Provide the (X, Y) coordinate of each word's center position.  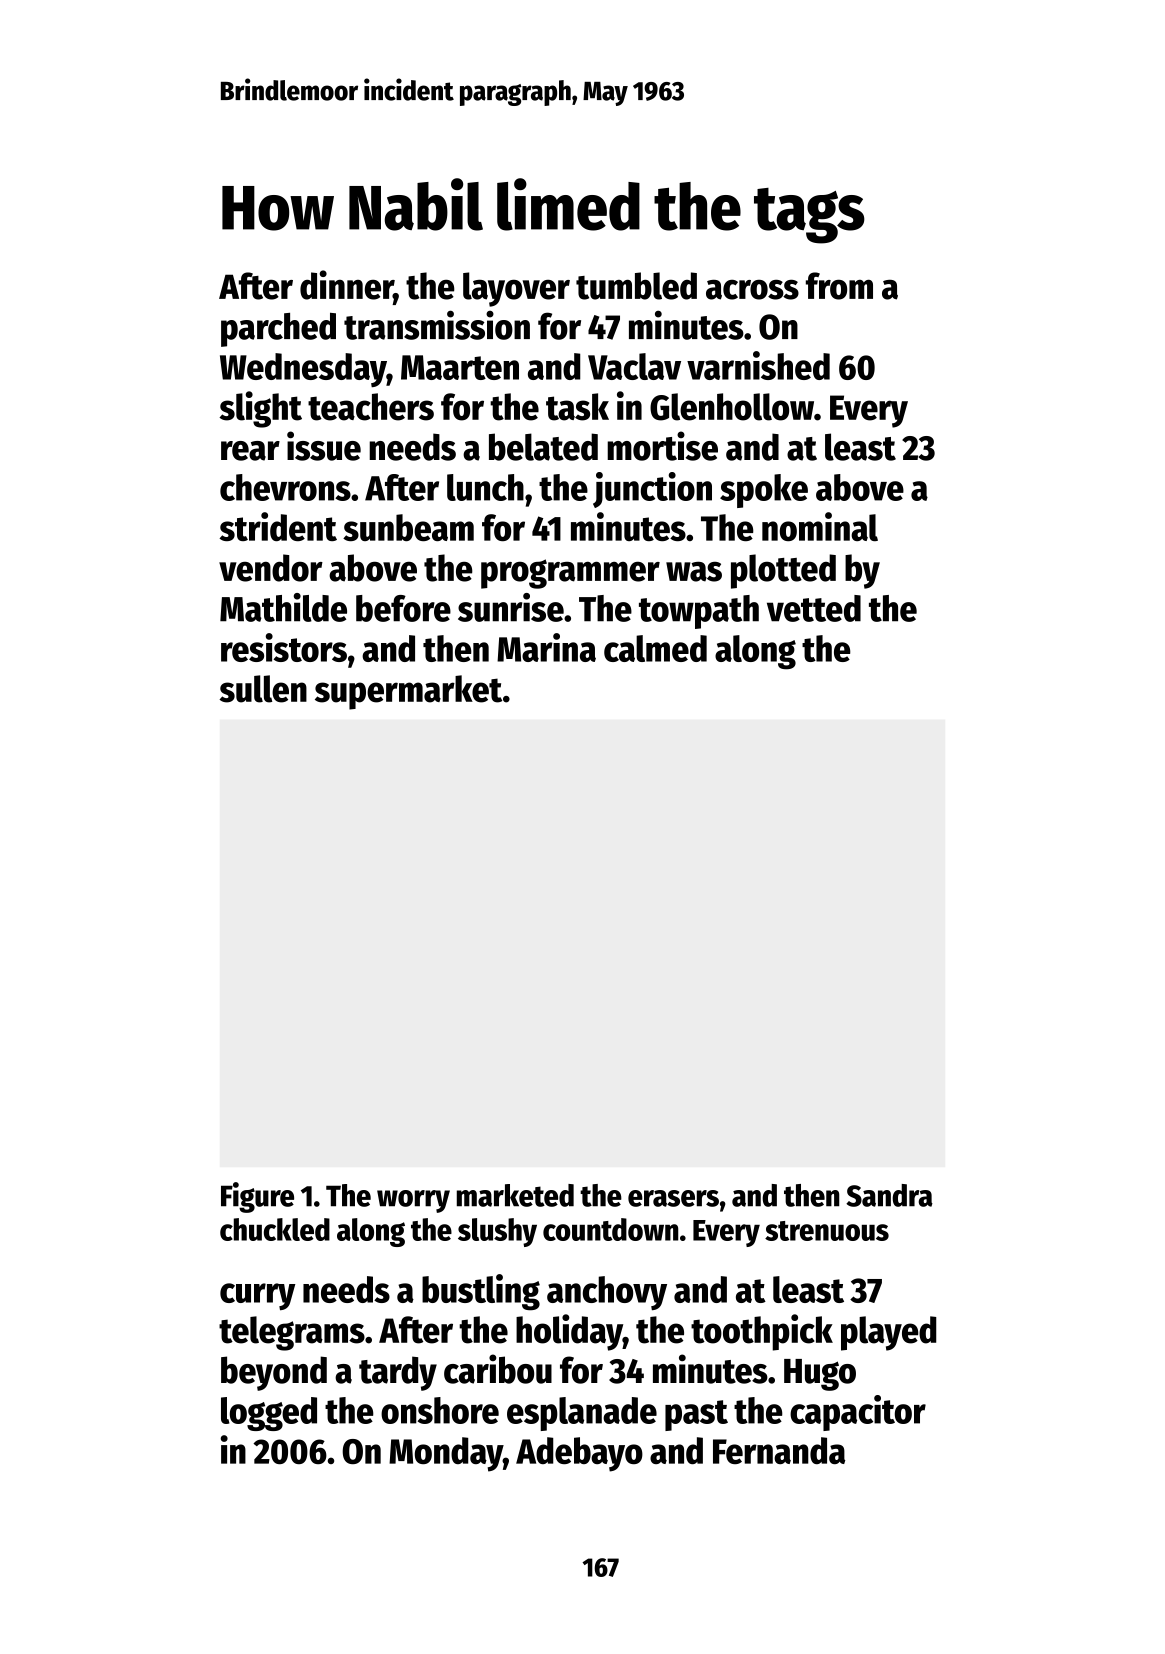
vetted (814, 608)
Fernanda (779, 1450)
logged (269, 1414)
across (752, 289)
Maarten (460, 367)
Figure (257, 1197)
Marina (546, 647)
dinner (347, 286)
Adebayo (579, 1454)
